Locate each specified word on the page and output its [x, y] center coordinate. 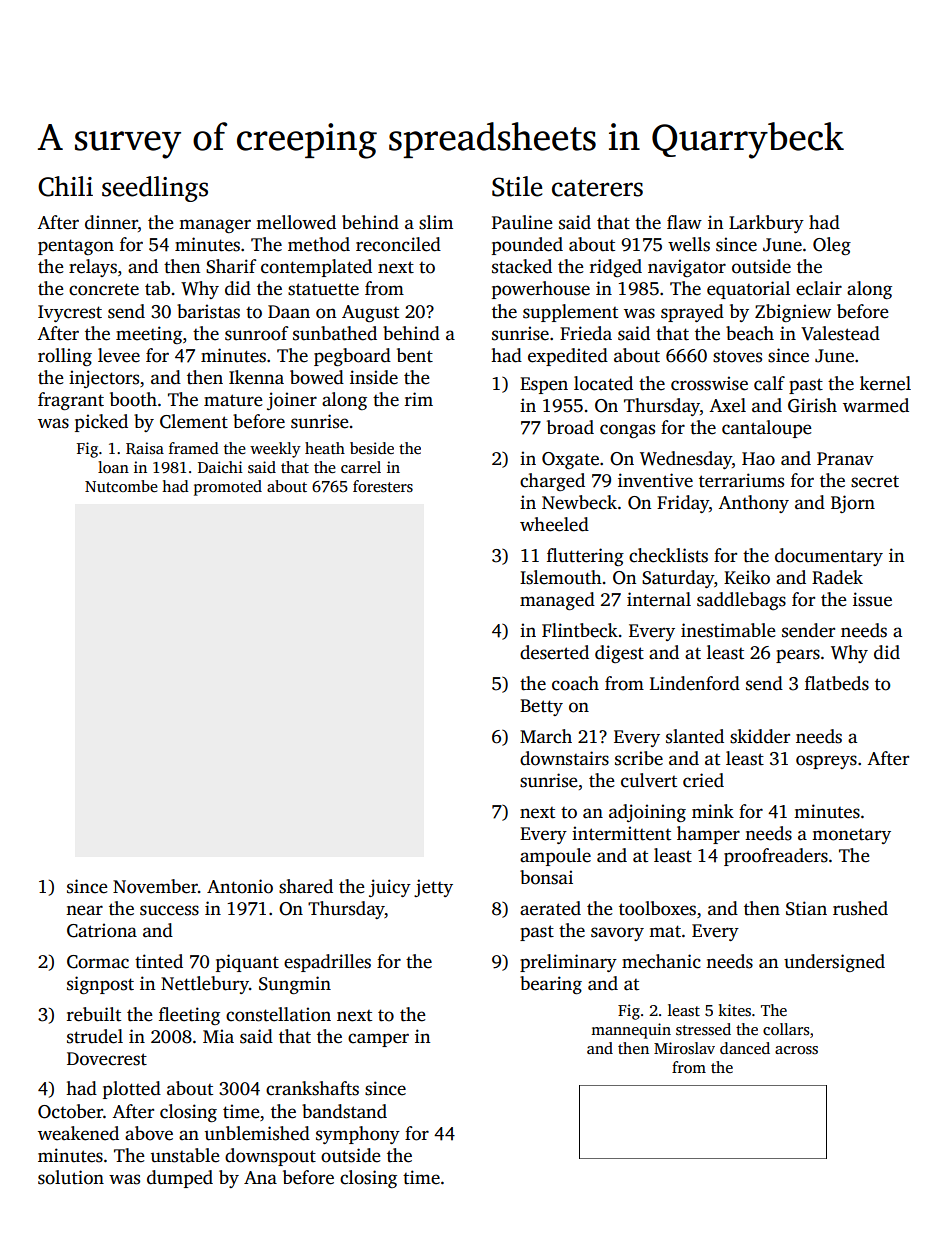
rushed [860, 908]
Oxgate [570, 460]
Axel [727, 405]
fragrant [71, 401]
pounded [527, 246]
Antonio [240, 886]
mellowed [296, 222]
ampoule [555, 857]
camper [378, 1040]
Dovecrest [107, 1059]
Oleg [832, 246]
